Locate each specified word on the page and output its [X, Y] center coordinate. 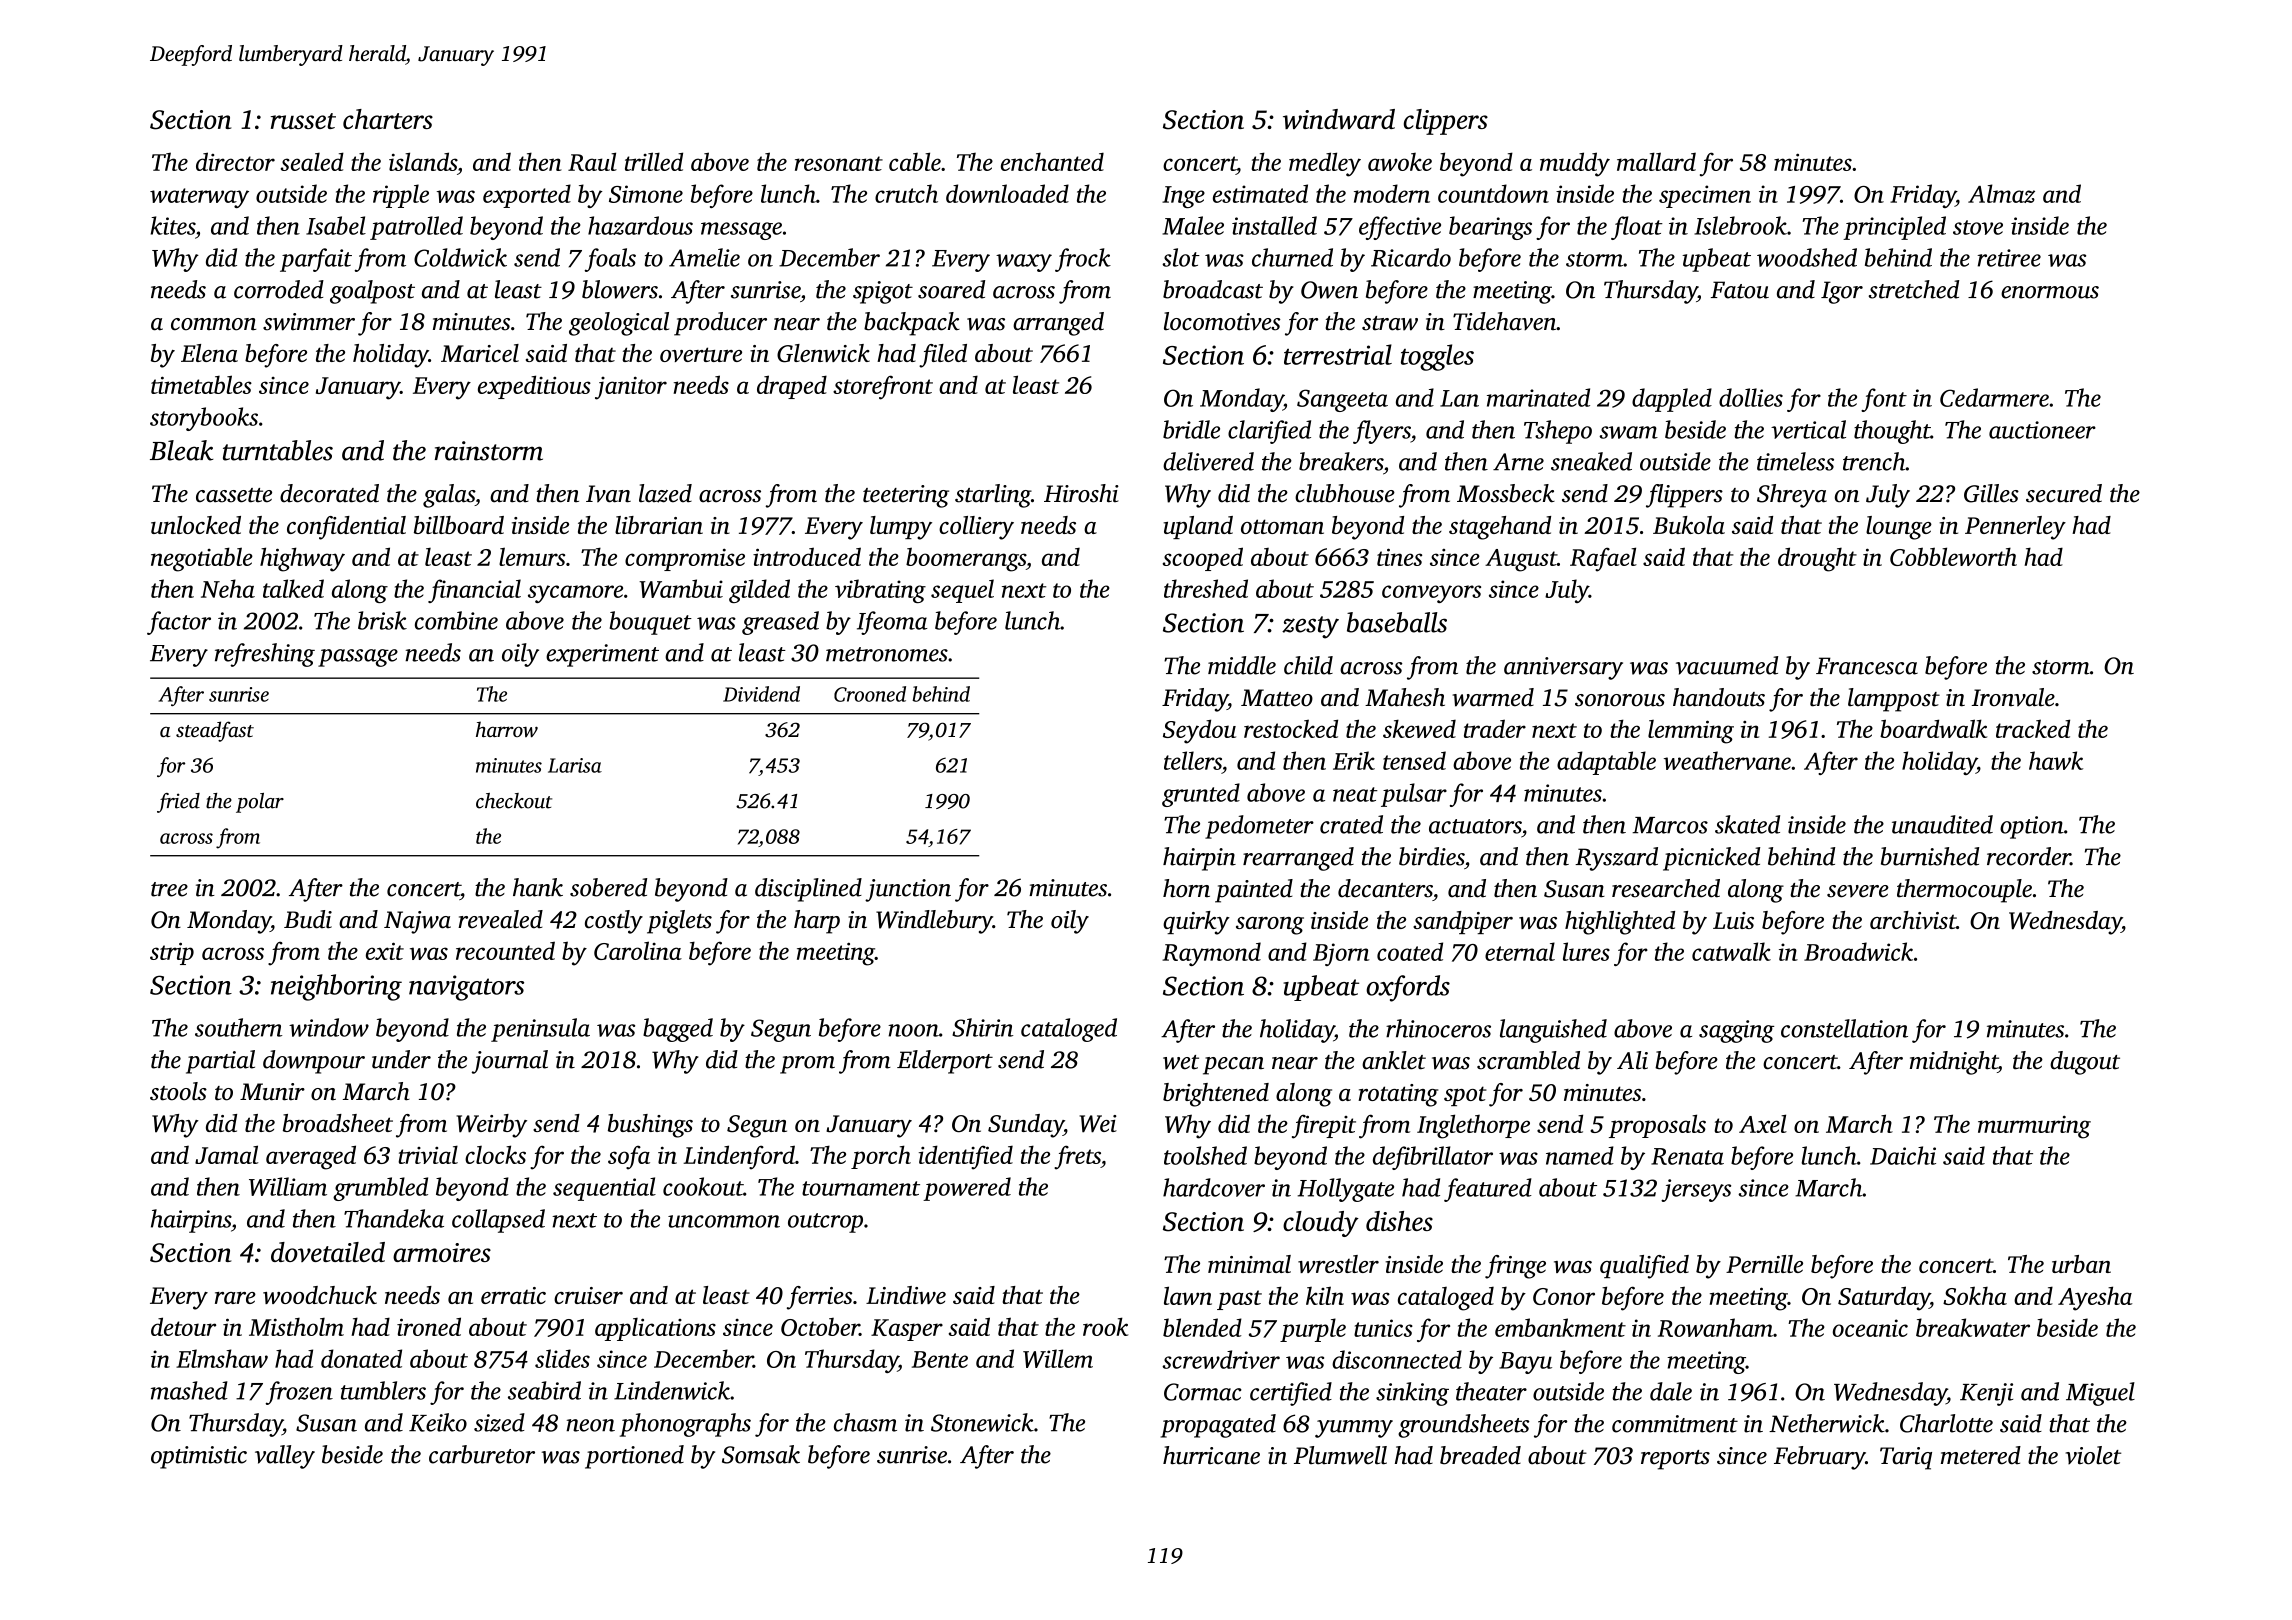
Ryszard [1616, 859]
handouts [1719, 697]
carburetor [482, 1454]
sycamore [575, 594]
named [1580, 1155]
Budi [308, 919]
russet [303, 121]
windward [1339, 119]
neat [1355, 794]
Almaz [2001, 193]
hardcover [1214, 1187]
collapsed [498, 1221]
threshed [1206, 588]
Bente [940, 1359]
